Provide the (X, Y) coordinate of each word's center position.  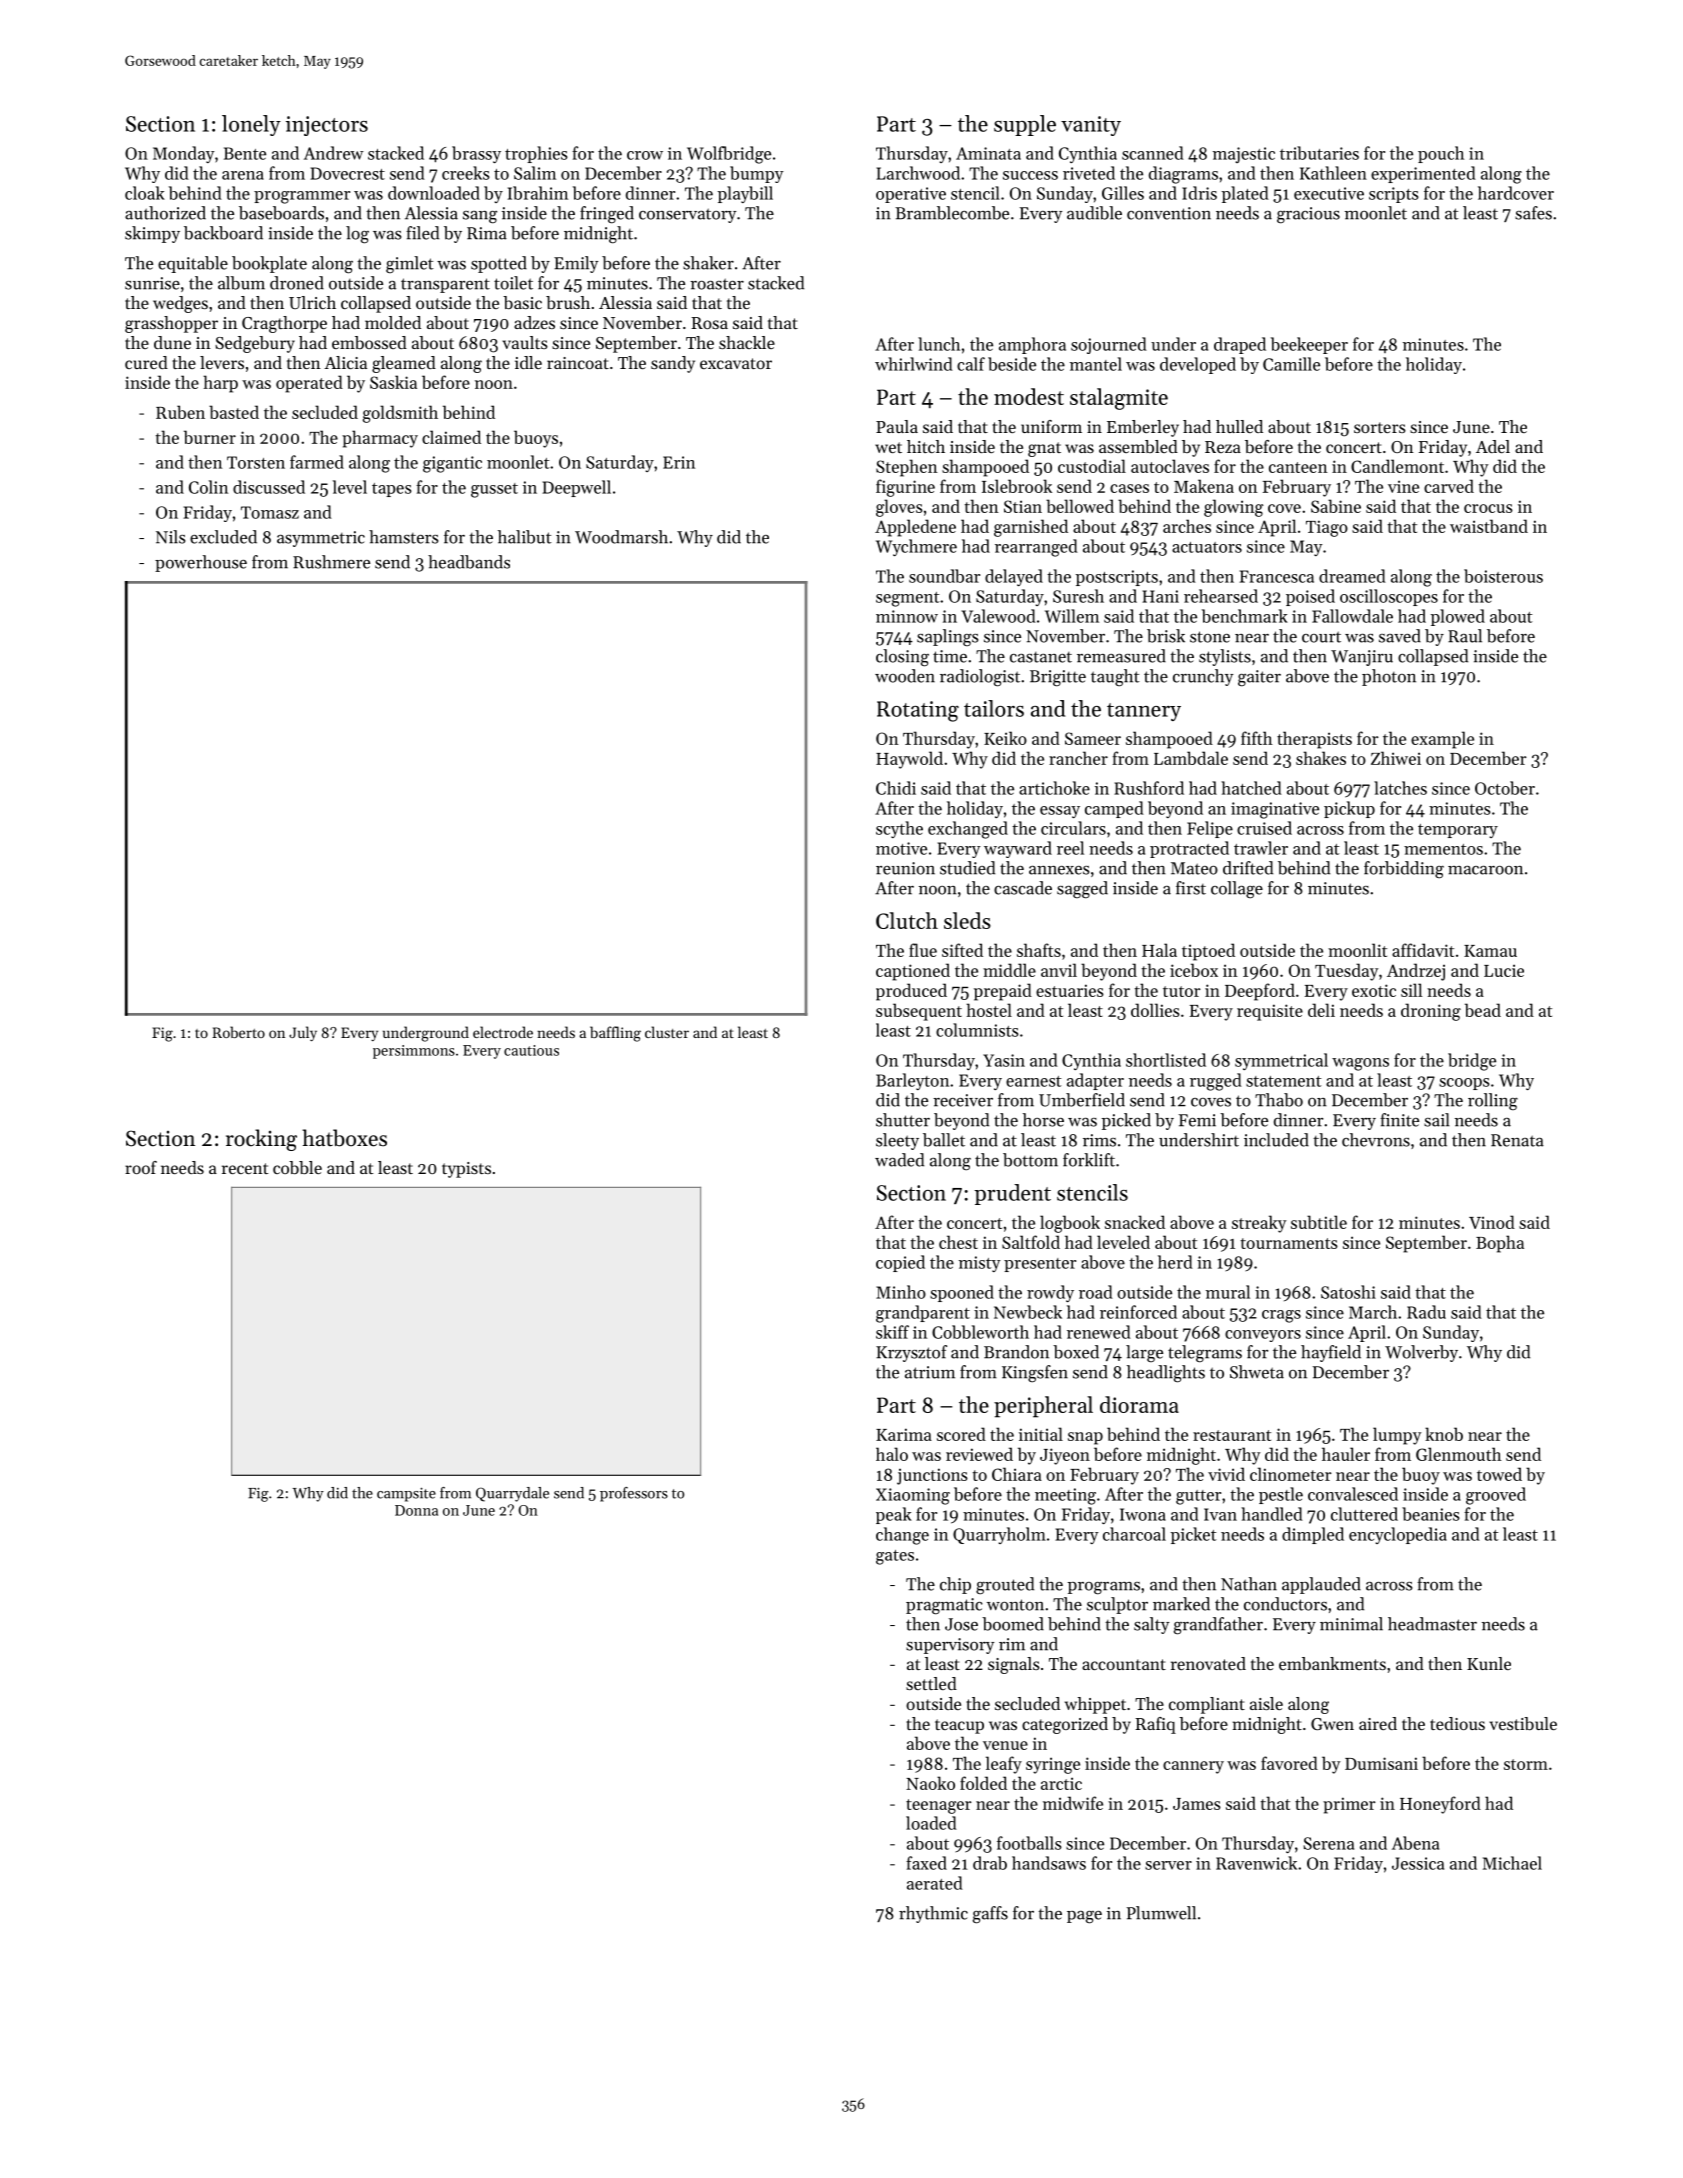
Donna (416, 1510)
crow (645, 155)
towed (1499, 1474)
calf (971, 364)
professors (634, 1494)
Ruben (180, 412)
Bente (245, 153)
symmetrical (1281, 1061)
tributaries (1319, 153)
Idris (1199, 193)
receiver (963, 1100)
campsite (406, 1494)
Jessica (1418, 1863)
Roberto (238, 1032)
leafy (1004, 1765)
